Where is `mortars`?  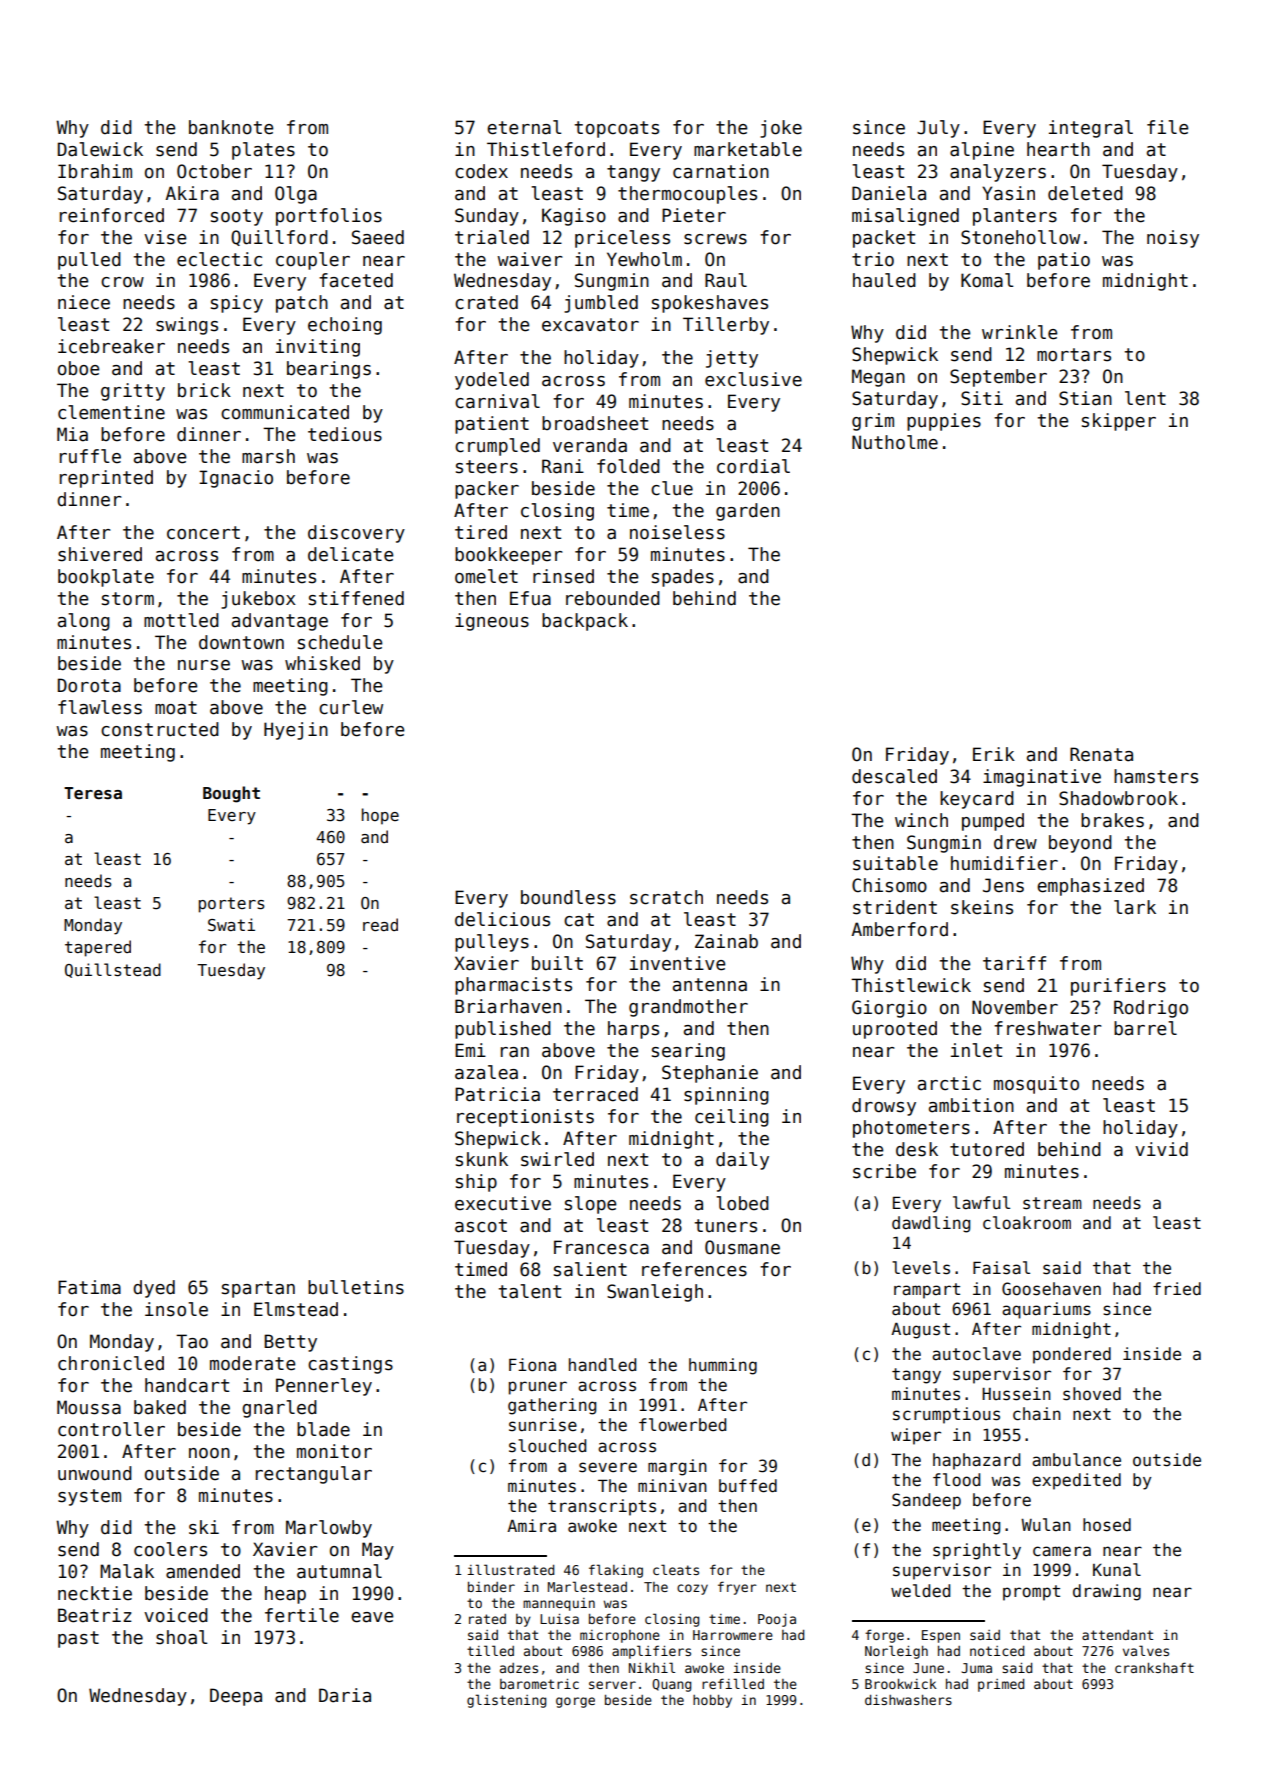
mortars is located at coordinates (1074, 355).
